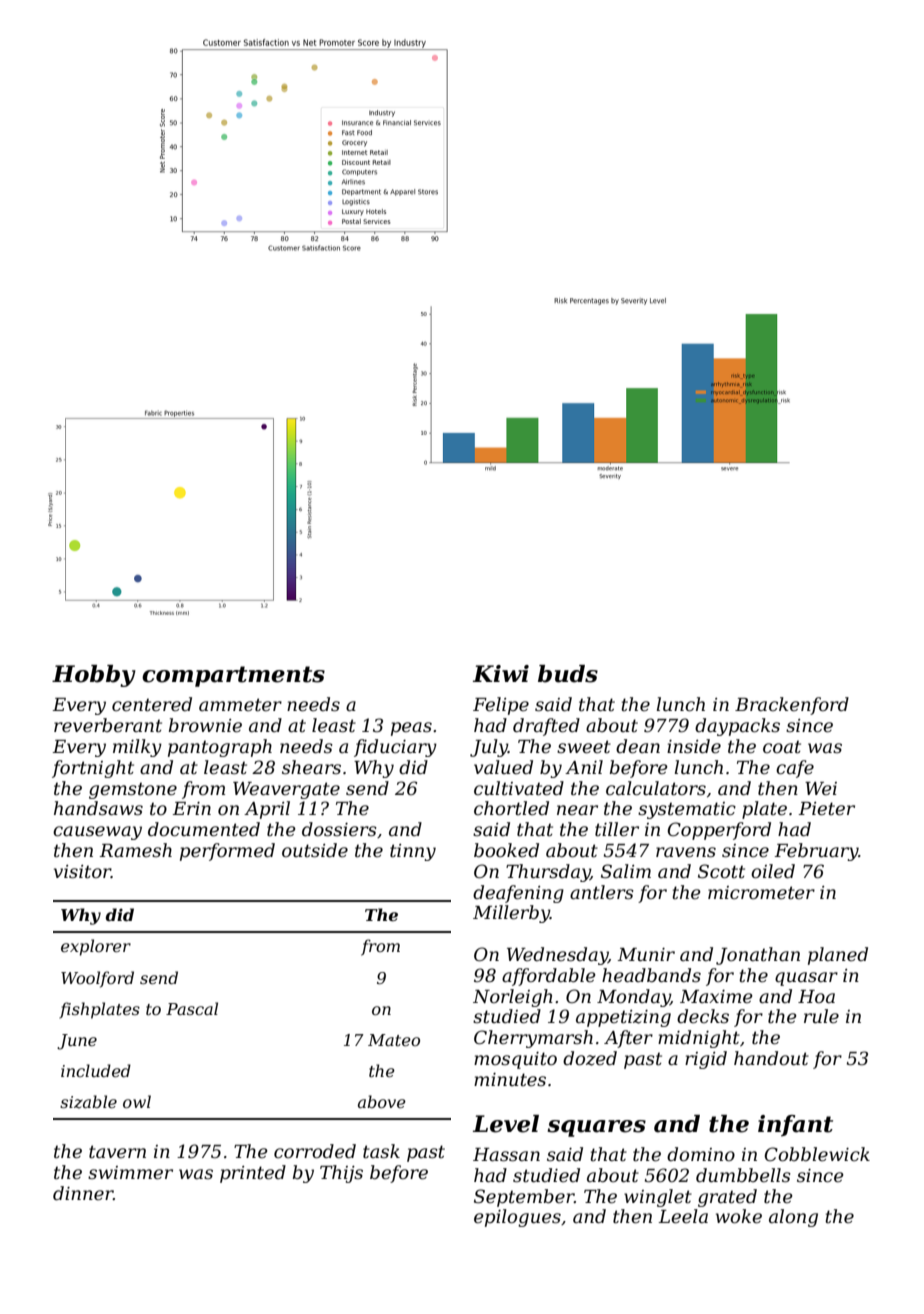  What do you see at coordinates (771, 1058) in the screenshot?
I see `handout` at bounding box center [771, 1058].
